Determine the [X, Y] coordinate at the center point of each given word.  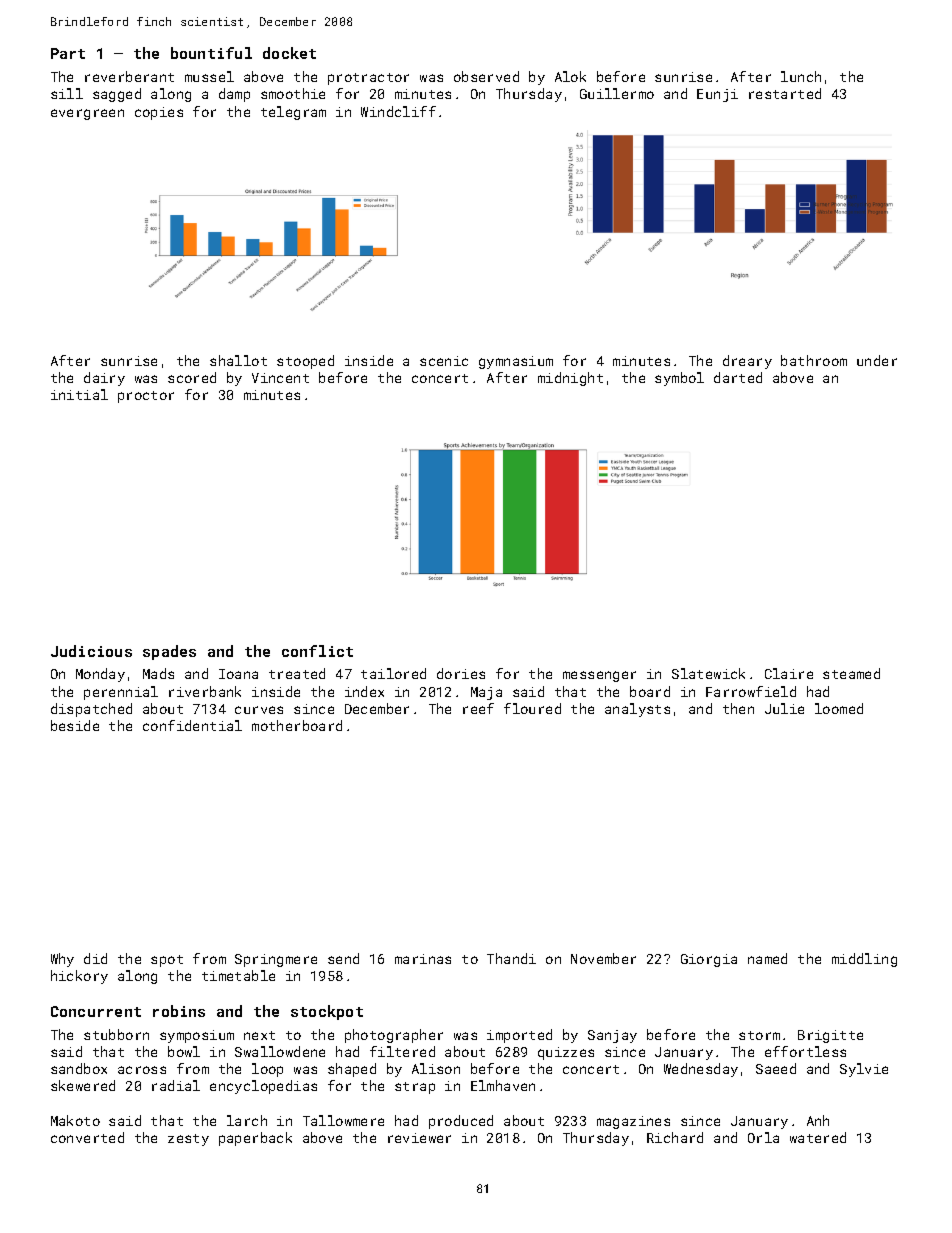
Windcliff [398, 111]
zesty [188, 1140]
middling [864, 960]
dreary [747, 362]
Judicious [91, 651]
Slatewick [708, 673]
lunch [801, 76]
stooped [305, 362]
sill [67, 93]
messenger [599, 676]
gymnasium [516, 362]
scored [192, 377]
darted [738, 377]
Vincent [280, 378]
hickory [79, 977]
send [343, 958]
